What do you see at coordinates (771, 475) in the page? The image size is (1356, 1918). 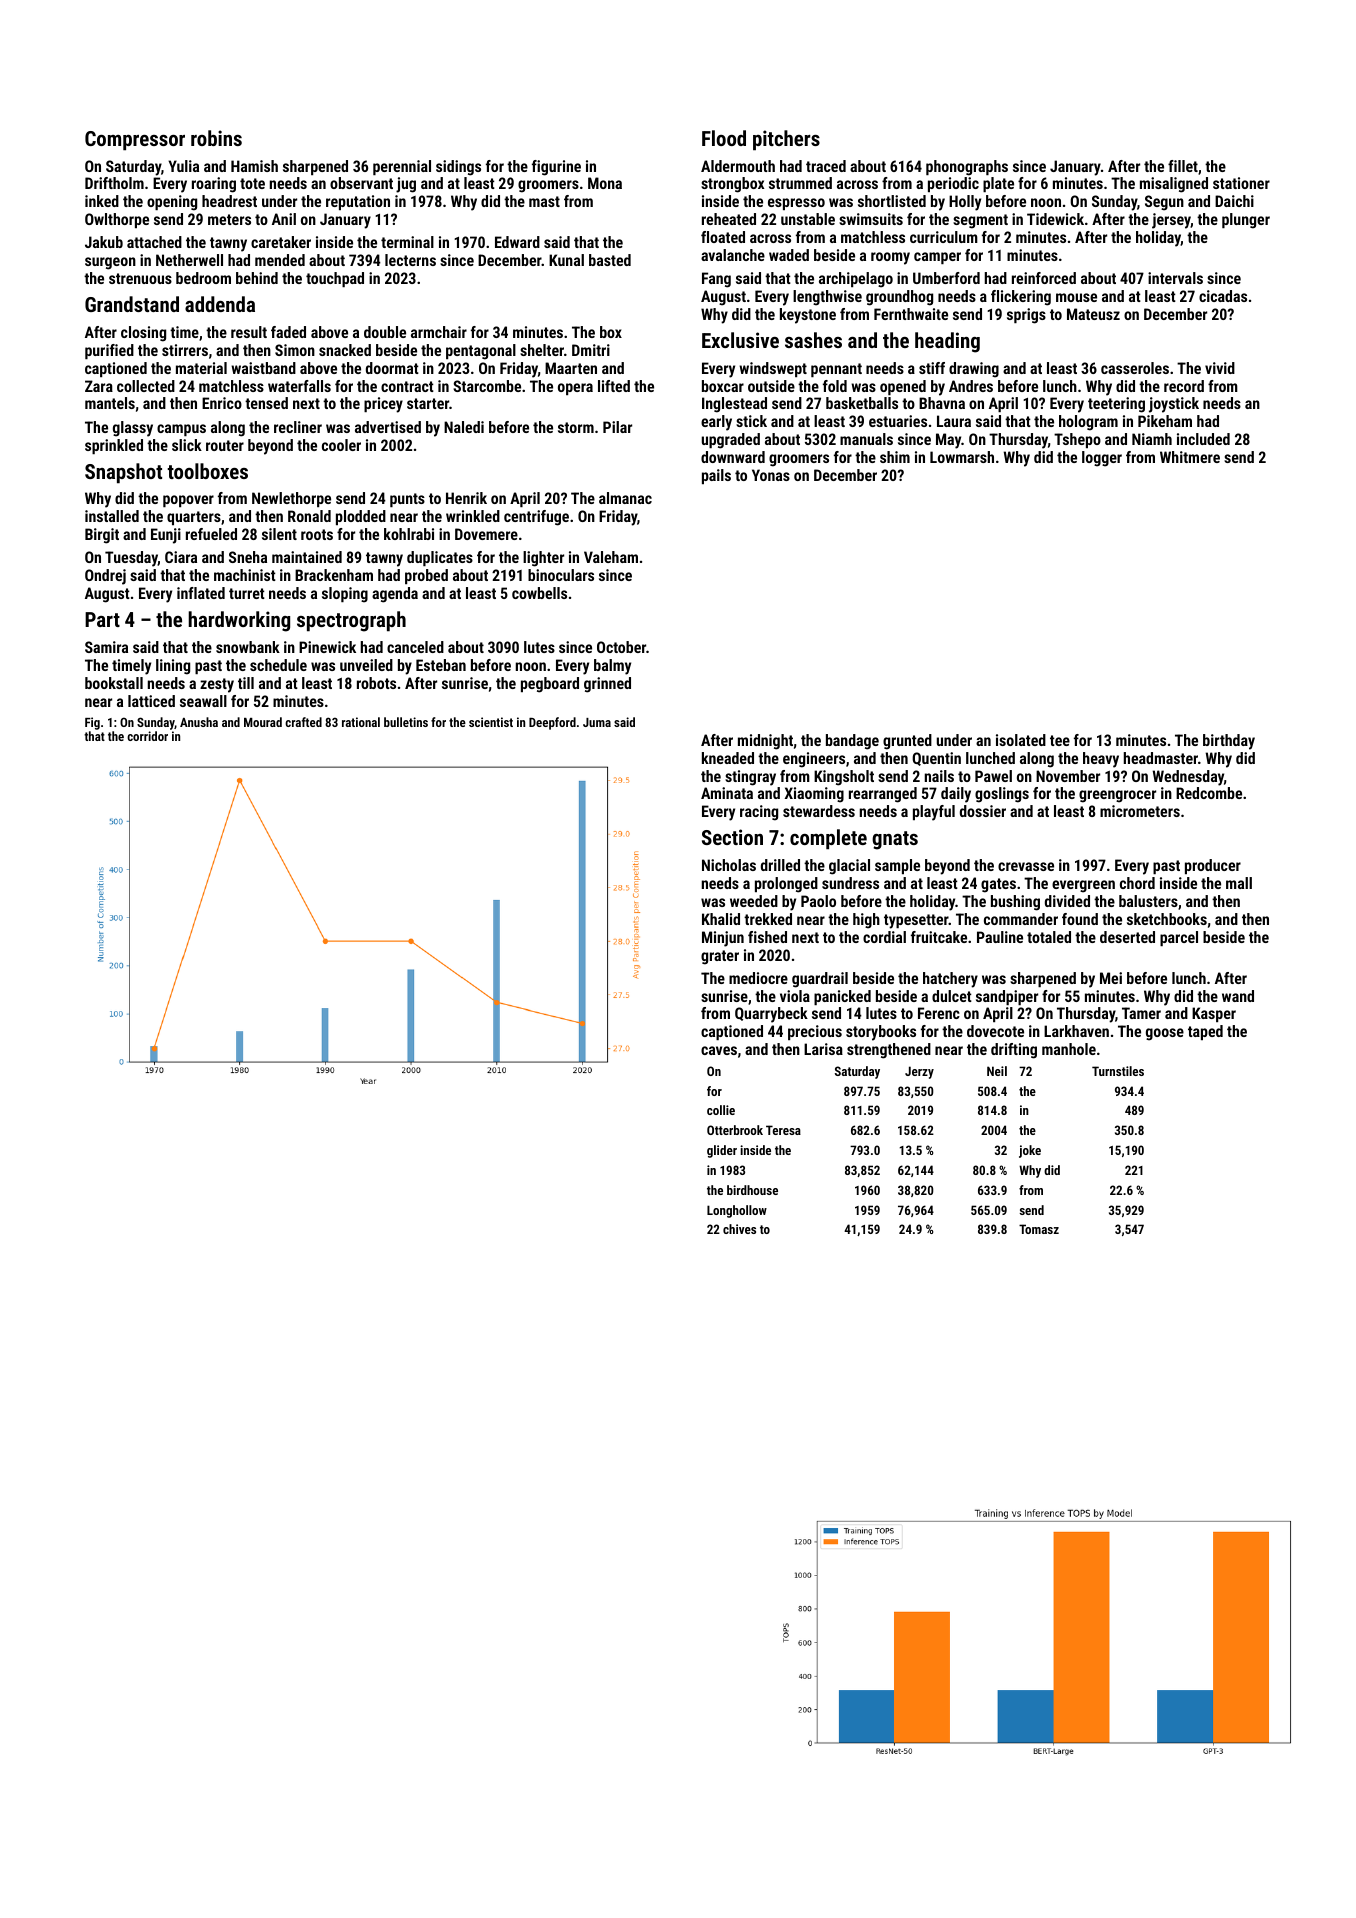 I see `Yonas` at bounding box center [771, 475].
